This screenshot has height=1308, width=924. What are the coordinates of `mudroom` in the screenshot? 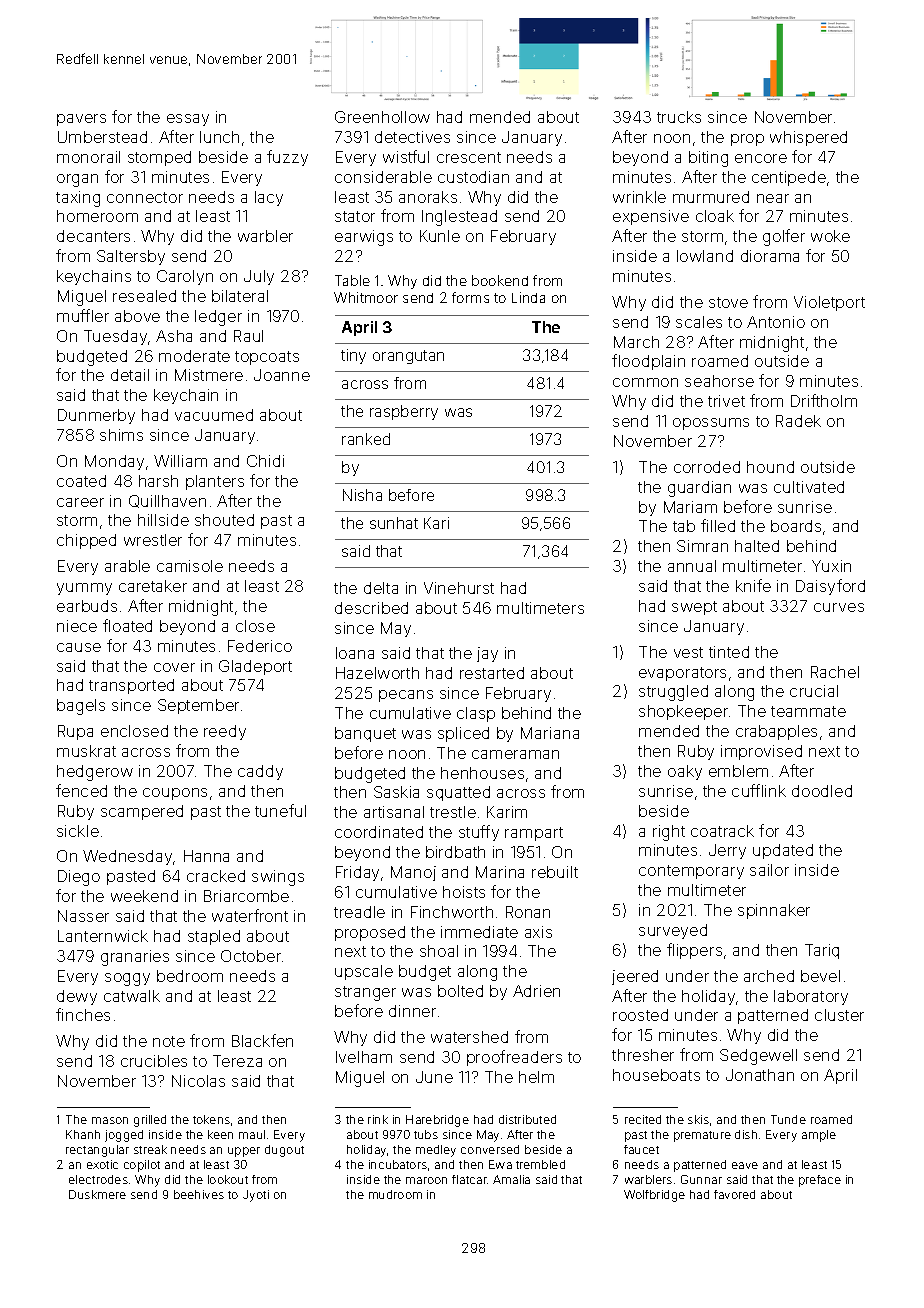 It's located at (395, 1194).
